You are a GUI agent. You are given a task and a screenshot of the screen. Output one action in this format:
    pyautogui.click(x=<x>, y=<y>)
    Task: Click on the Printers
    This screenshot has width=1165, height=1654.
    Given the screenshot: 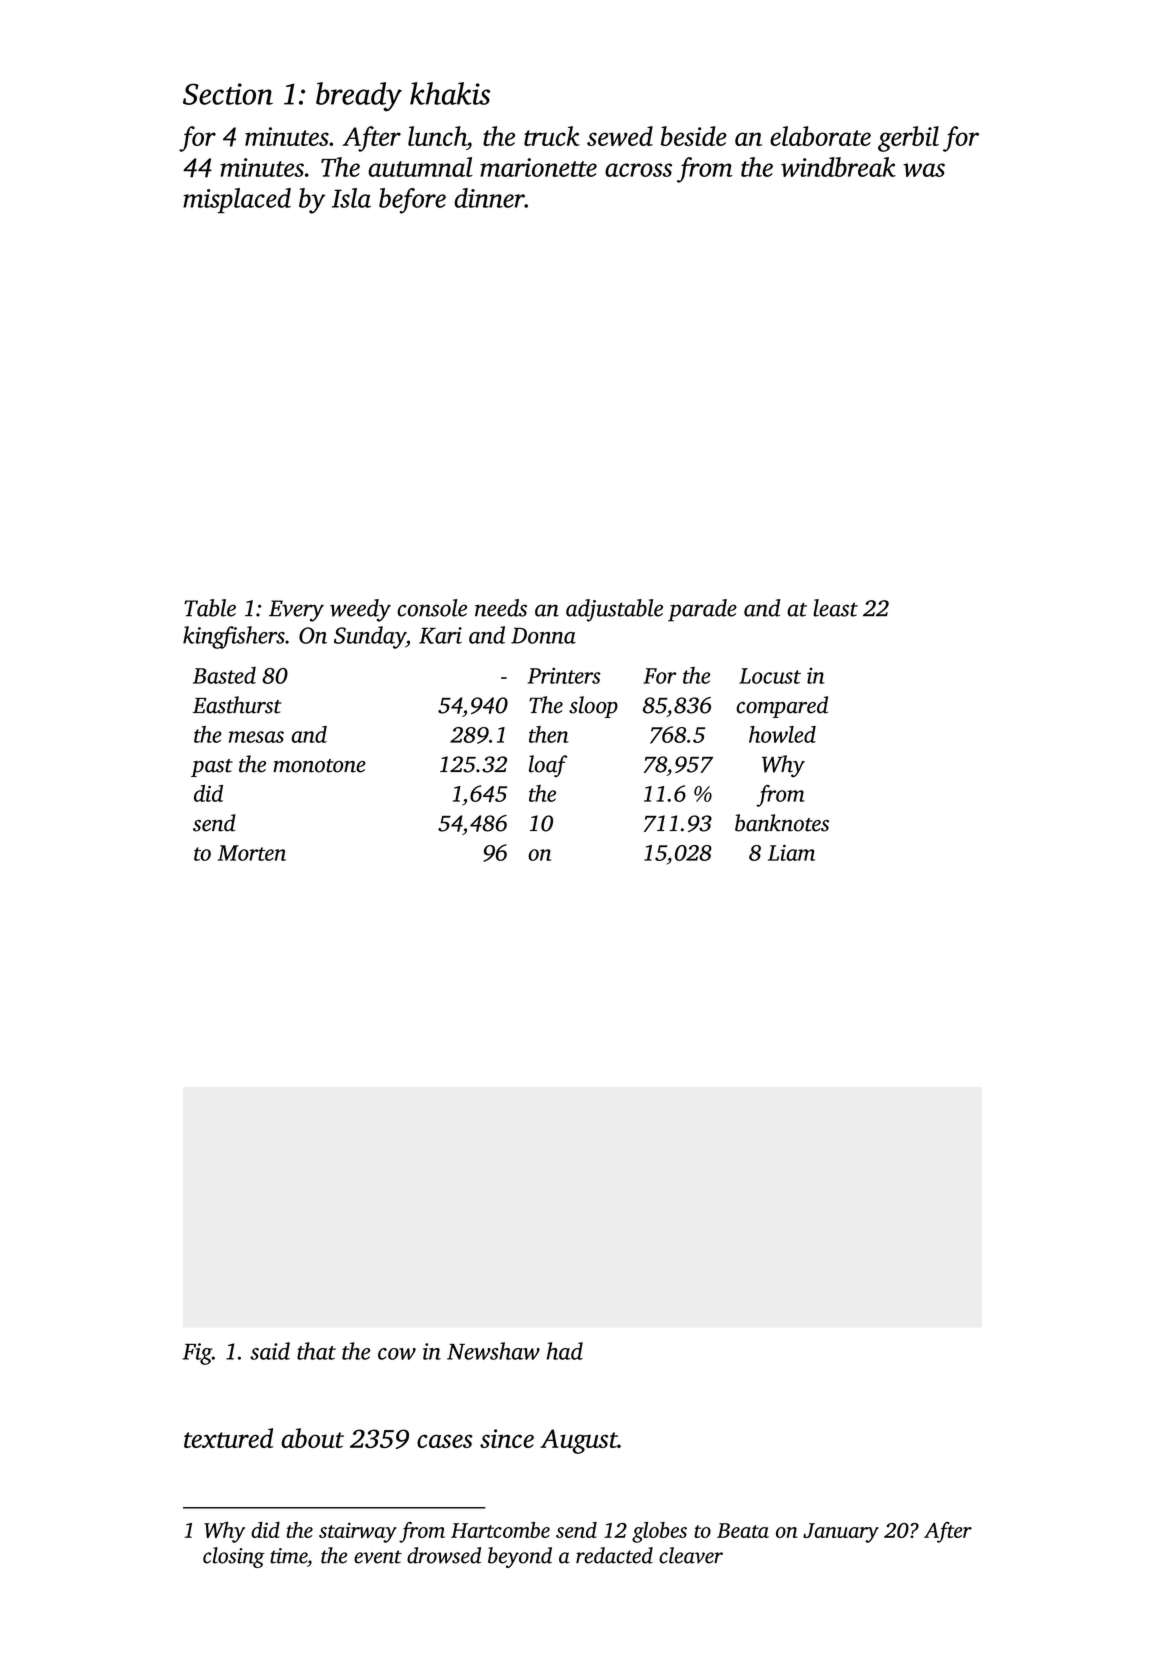 What is the action you would take?
    pyautogui.click(x=564, y=675)
